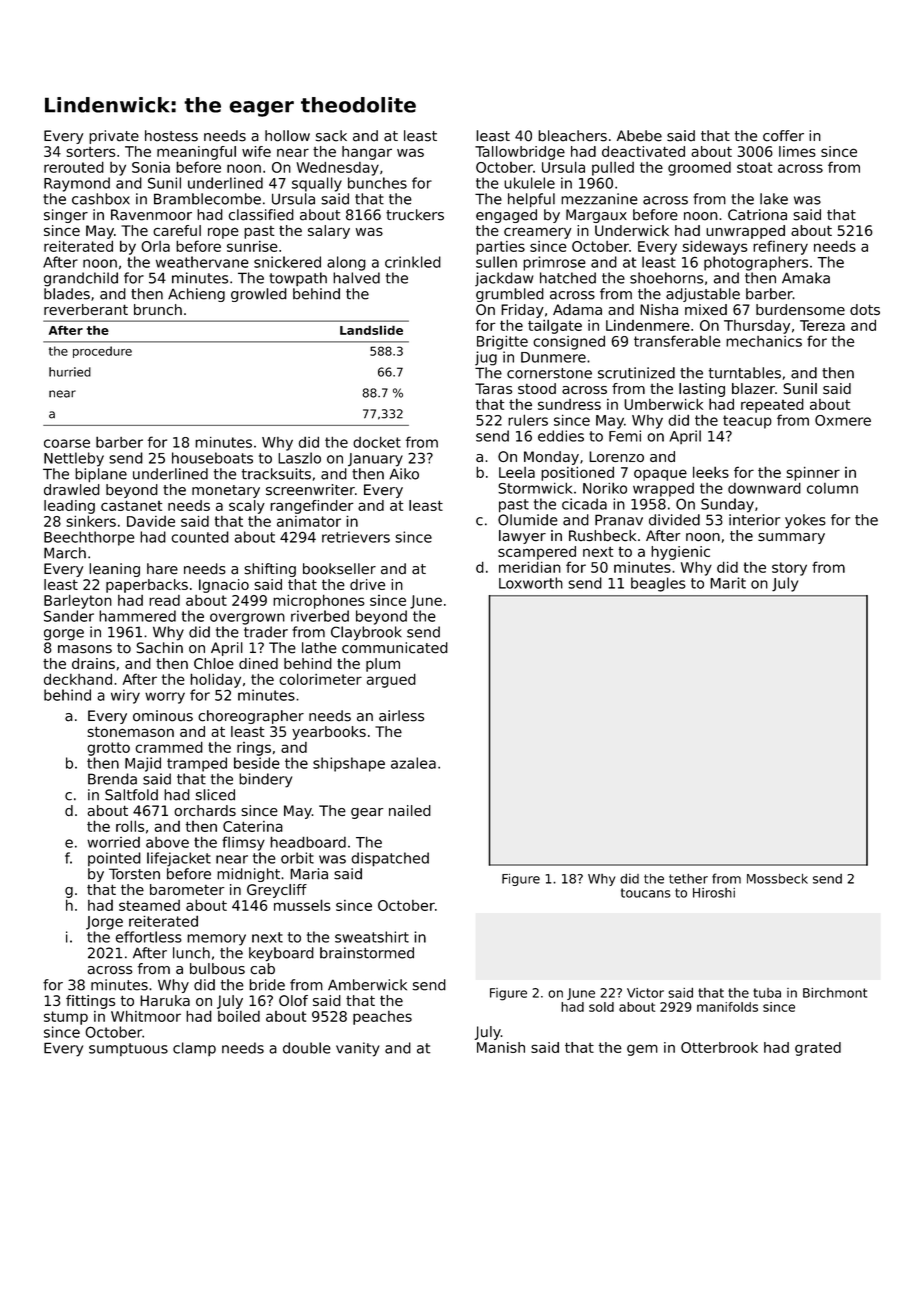  What do you see at coordinates (179, 859) in the screenshot?
I see `lifejacket` at bounding box center [179, 859].
